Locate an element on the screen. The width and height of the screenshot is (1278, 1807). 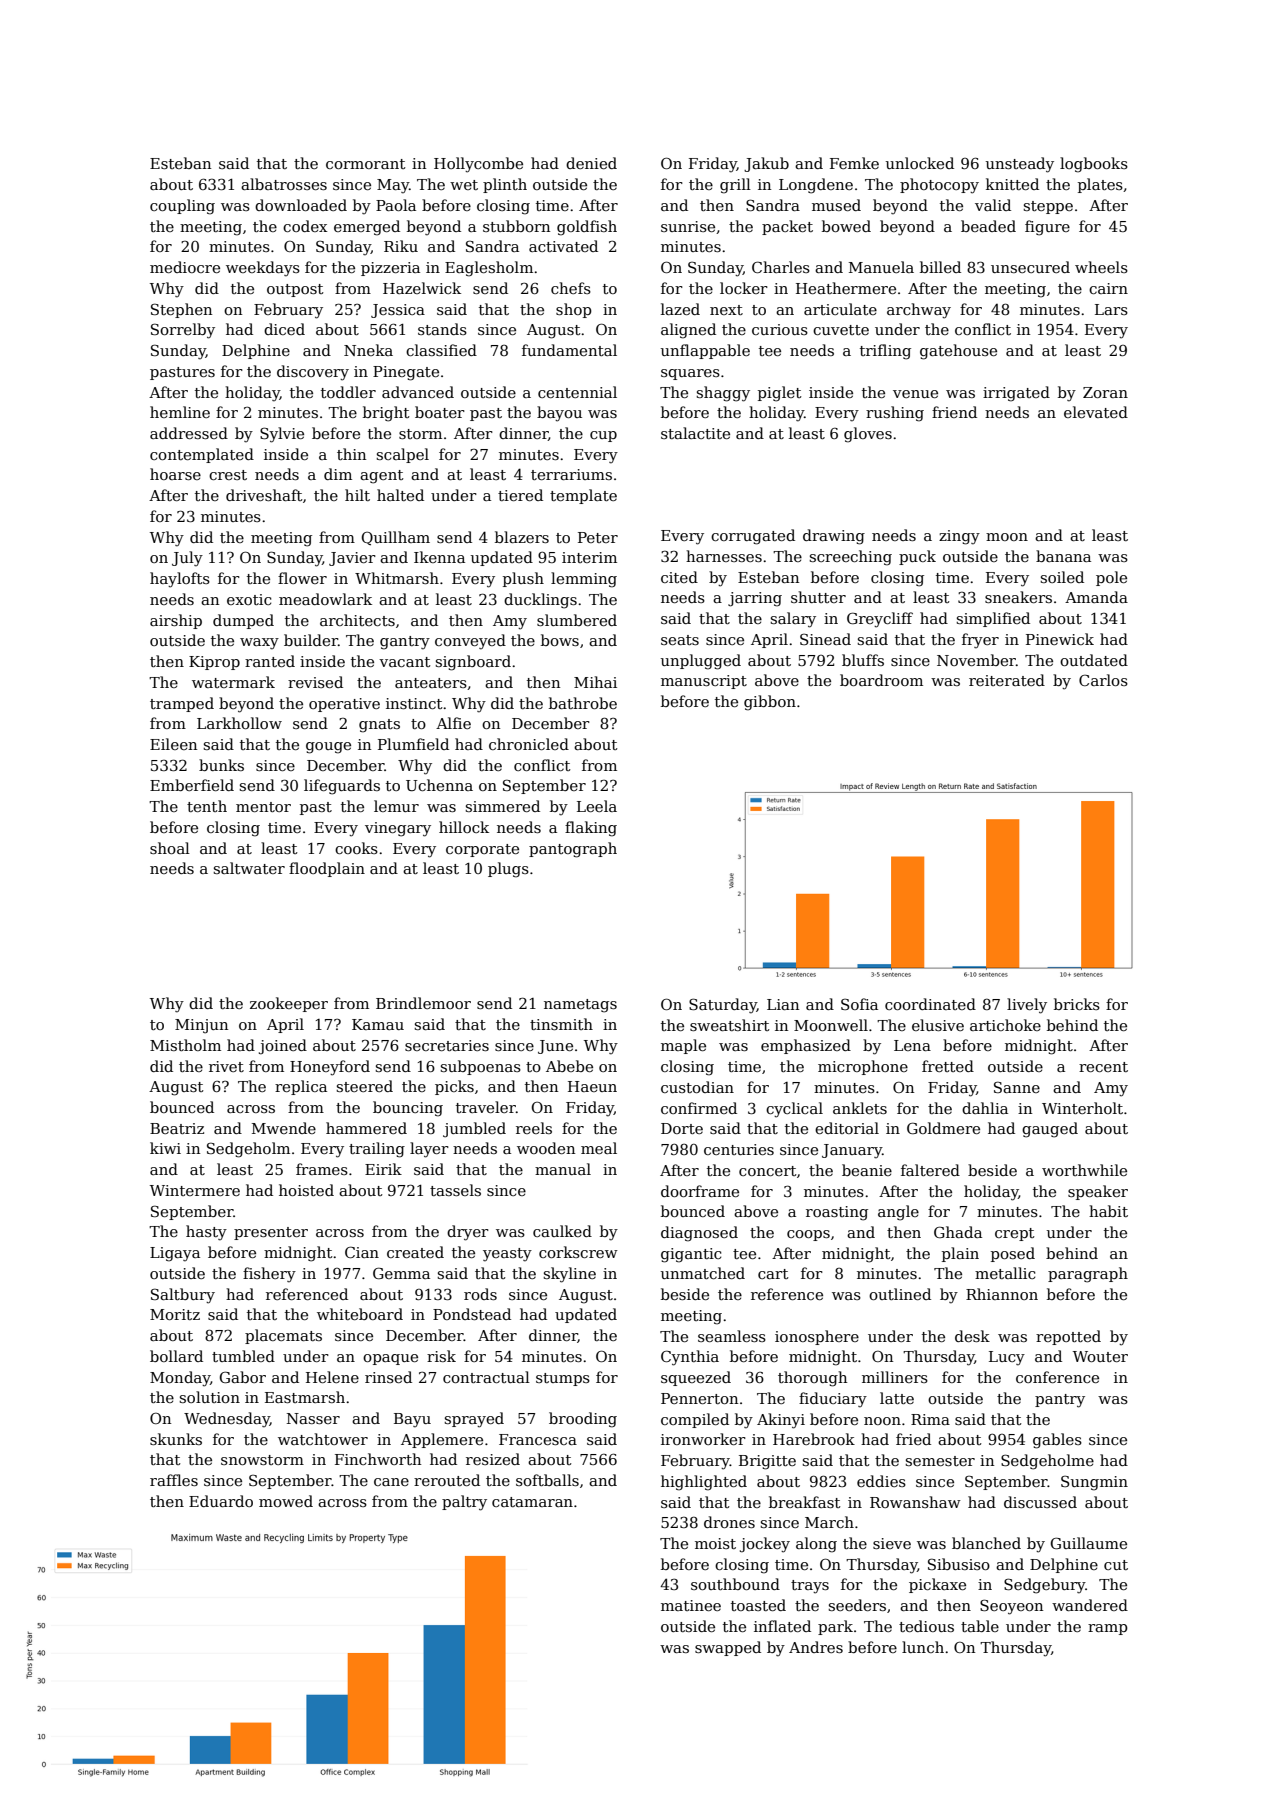
Stephen is located at coordinates (181, 310).
